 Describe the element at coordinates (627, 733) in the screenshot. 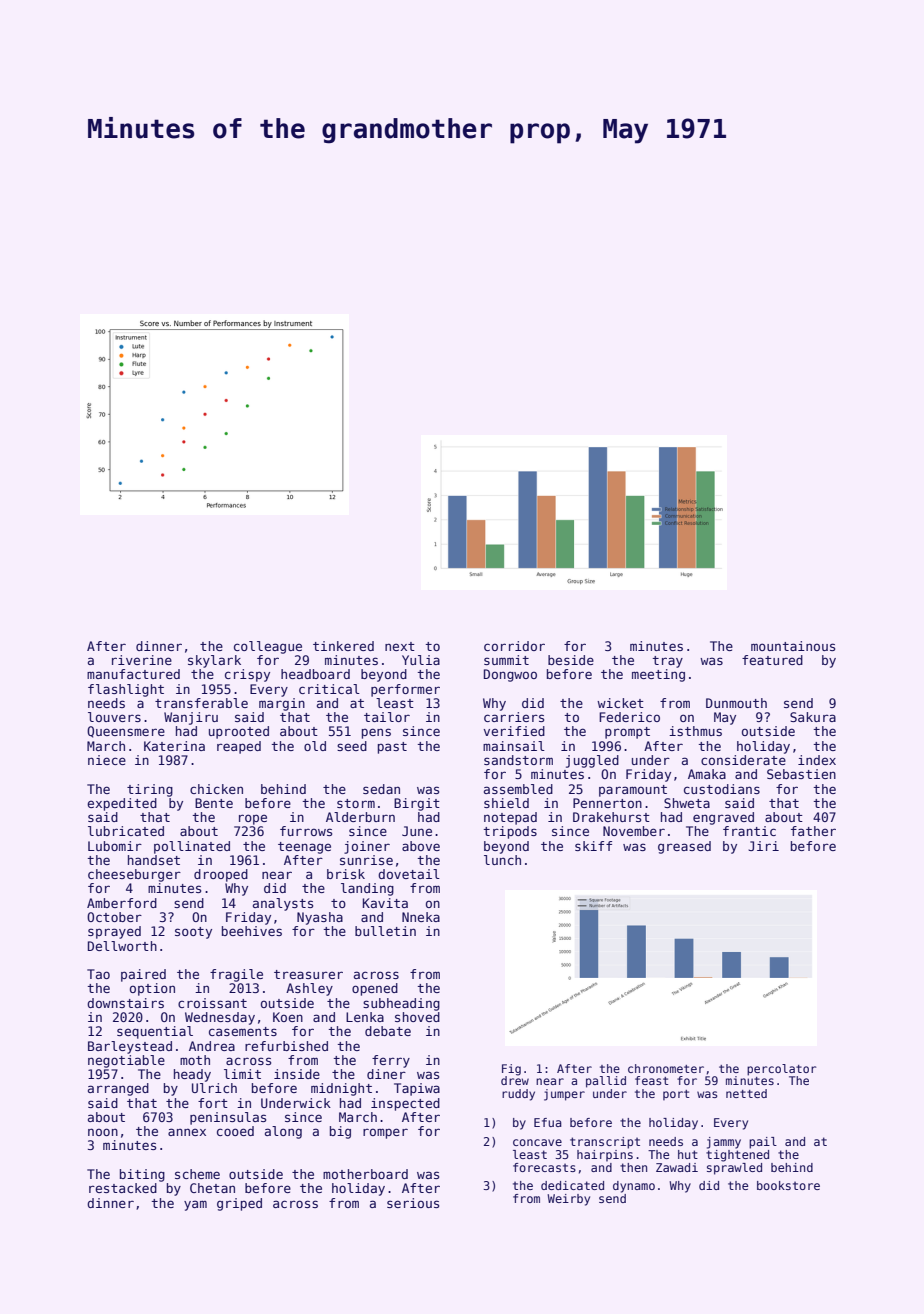

I see `prompt` at that location.
